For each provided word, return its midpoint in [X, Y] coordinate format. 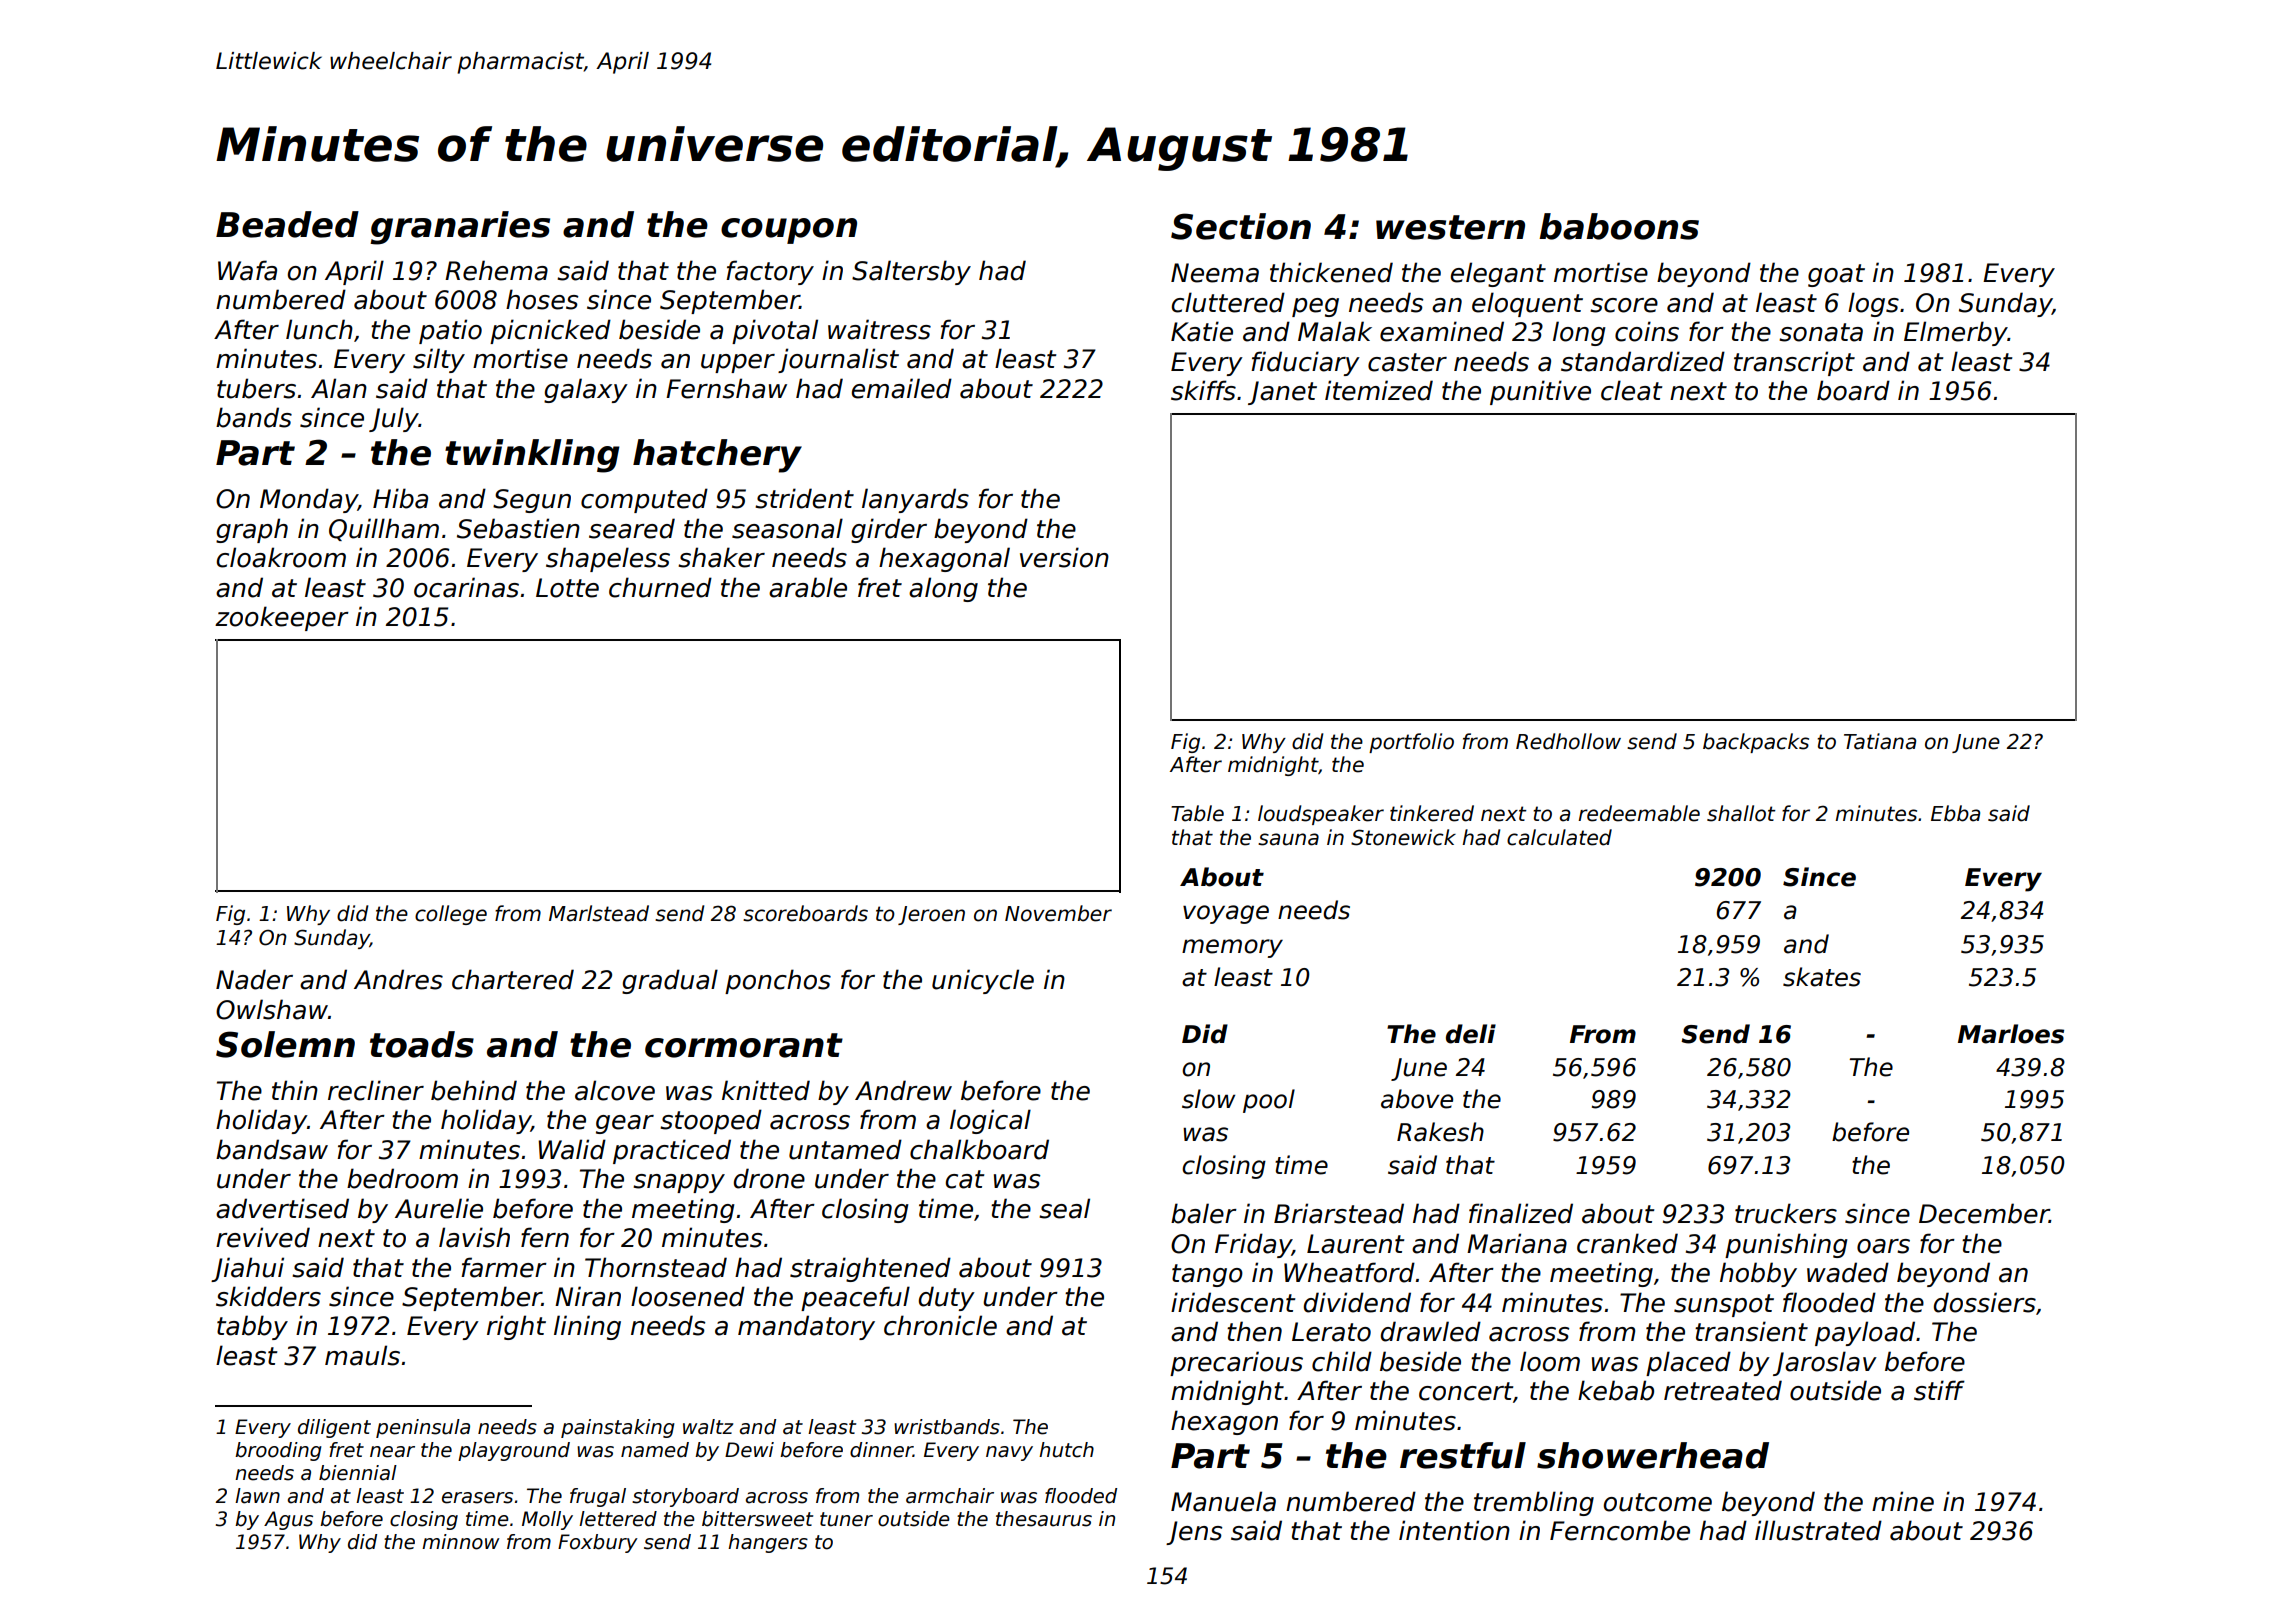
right [516, 1327]
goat [1836, 275]
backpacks [1756, 743]
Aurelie [439, 1208]
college [451, 915]
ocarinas [466, 587]
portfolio [1411, 743]
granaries [460, 228]
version [1064, 557]
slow [1208, 1099]
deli [1471, 1034]
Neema [1215, 273]
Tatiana [1880, 741]
